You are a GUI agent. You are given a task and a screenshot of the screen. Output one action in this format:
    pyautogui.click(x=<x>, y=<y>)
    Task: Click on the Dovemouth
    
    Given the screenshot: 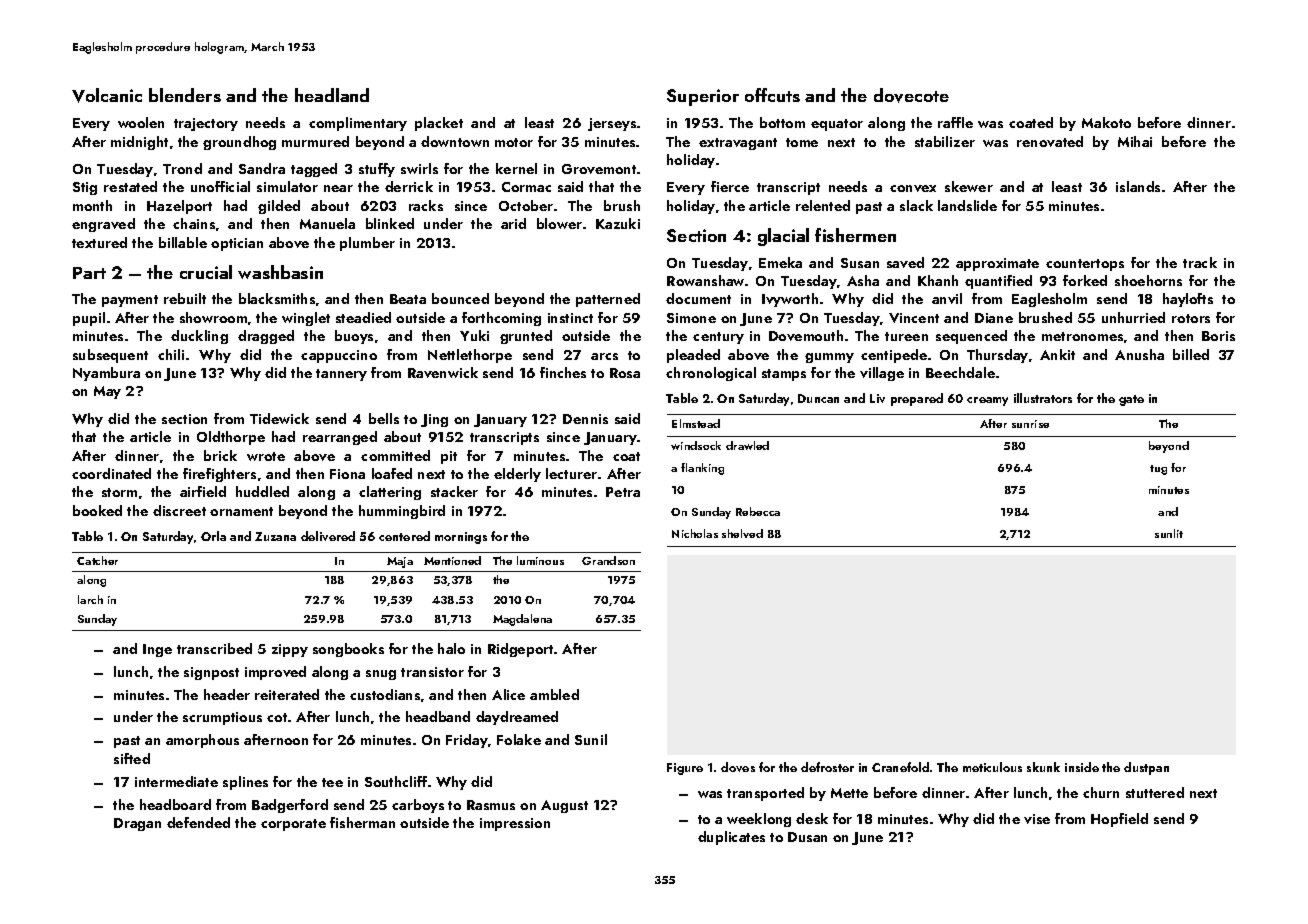 What is the action you would take?
    pyautogui.click(x=806, y=335)
